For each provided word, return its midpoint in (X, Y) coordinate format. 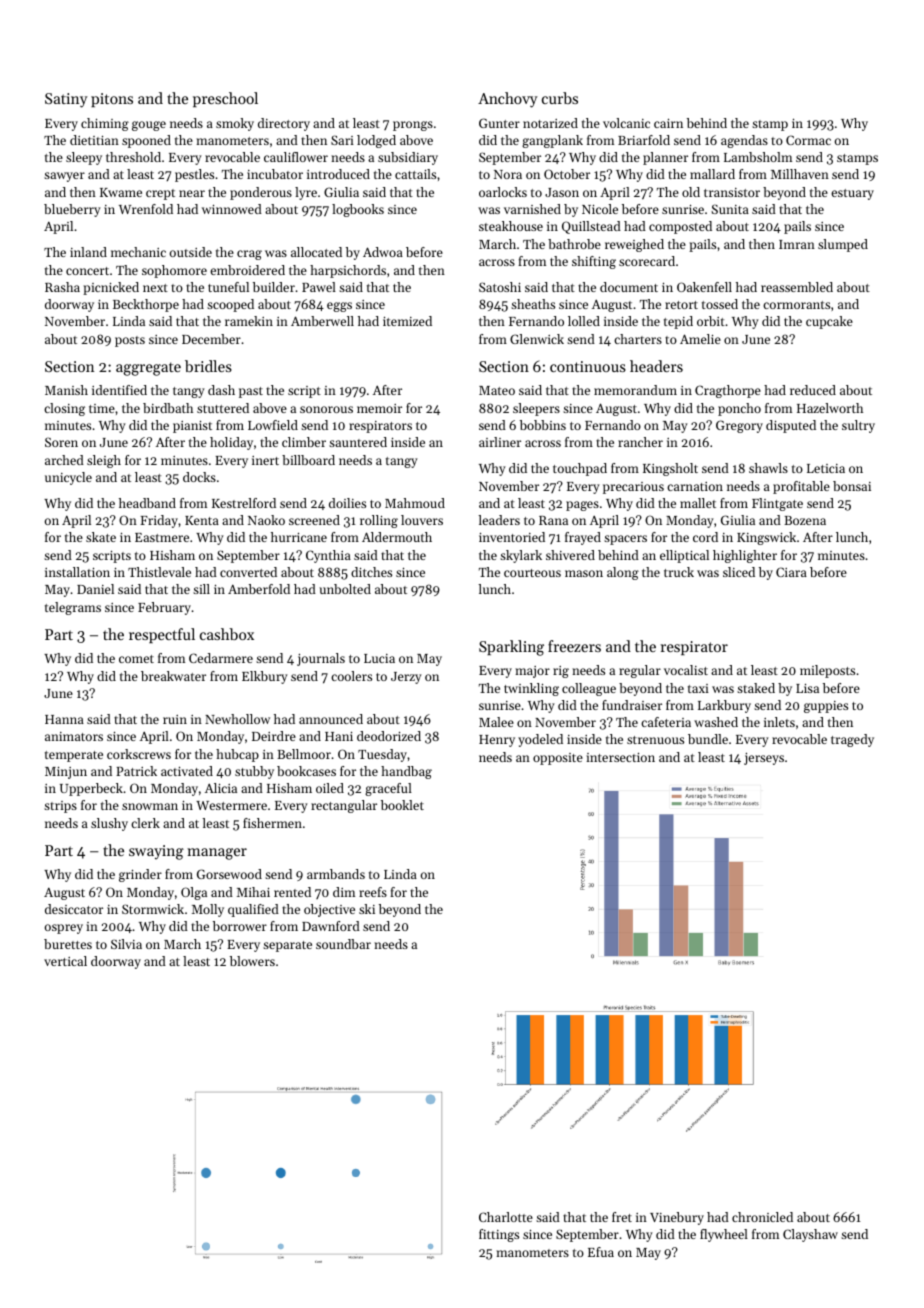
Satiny (66, 100)
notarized (550, 123)
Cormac (808, 140)
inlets (779, 722)
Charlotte (506, 1217)
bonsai (852, 486)
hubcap (237, 755)
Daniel (95, 589)
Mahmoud (415, 503)
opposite (558, 759)
